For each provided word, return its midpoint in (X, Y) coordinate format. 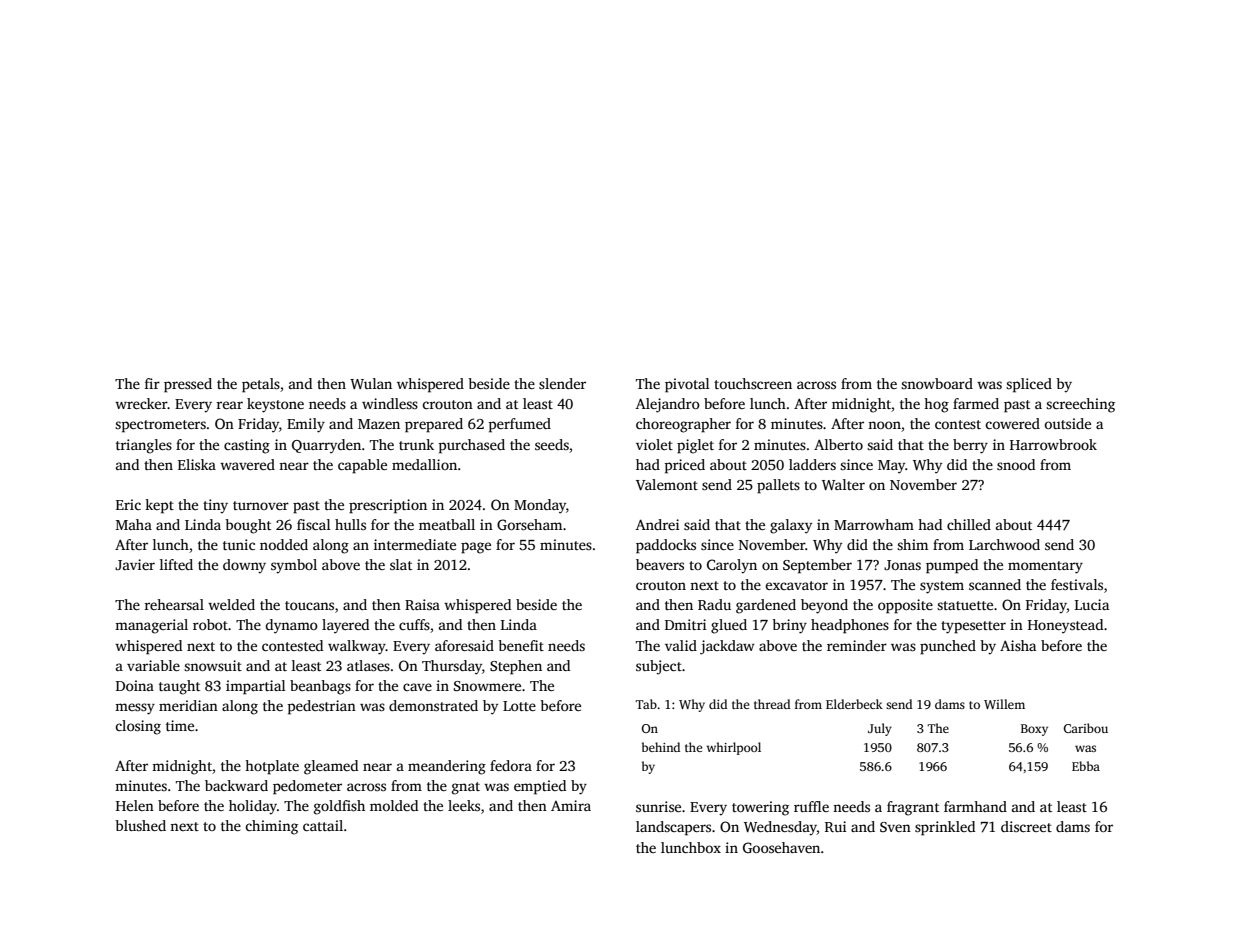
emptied (540, 787)
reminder (857, 645)
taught (179, 687)
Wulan (371, 383)
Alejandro (668, 405)
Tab (646, 704)
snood (1016, 464)
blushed (140, 825)
